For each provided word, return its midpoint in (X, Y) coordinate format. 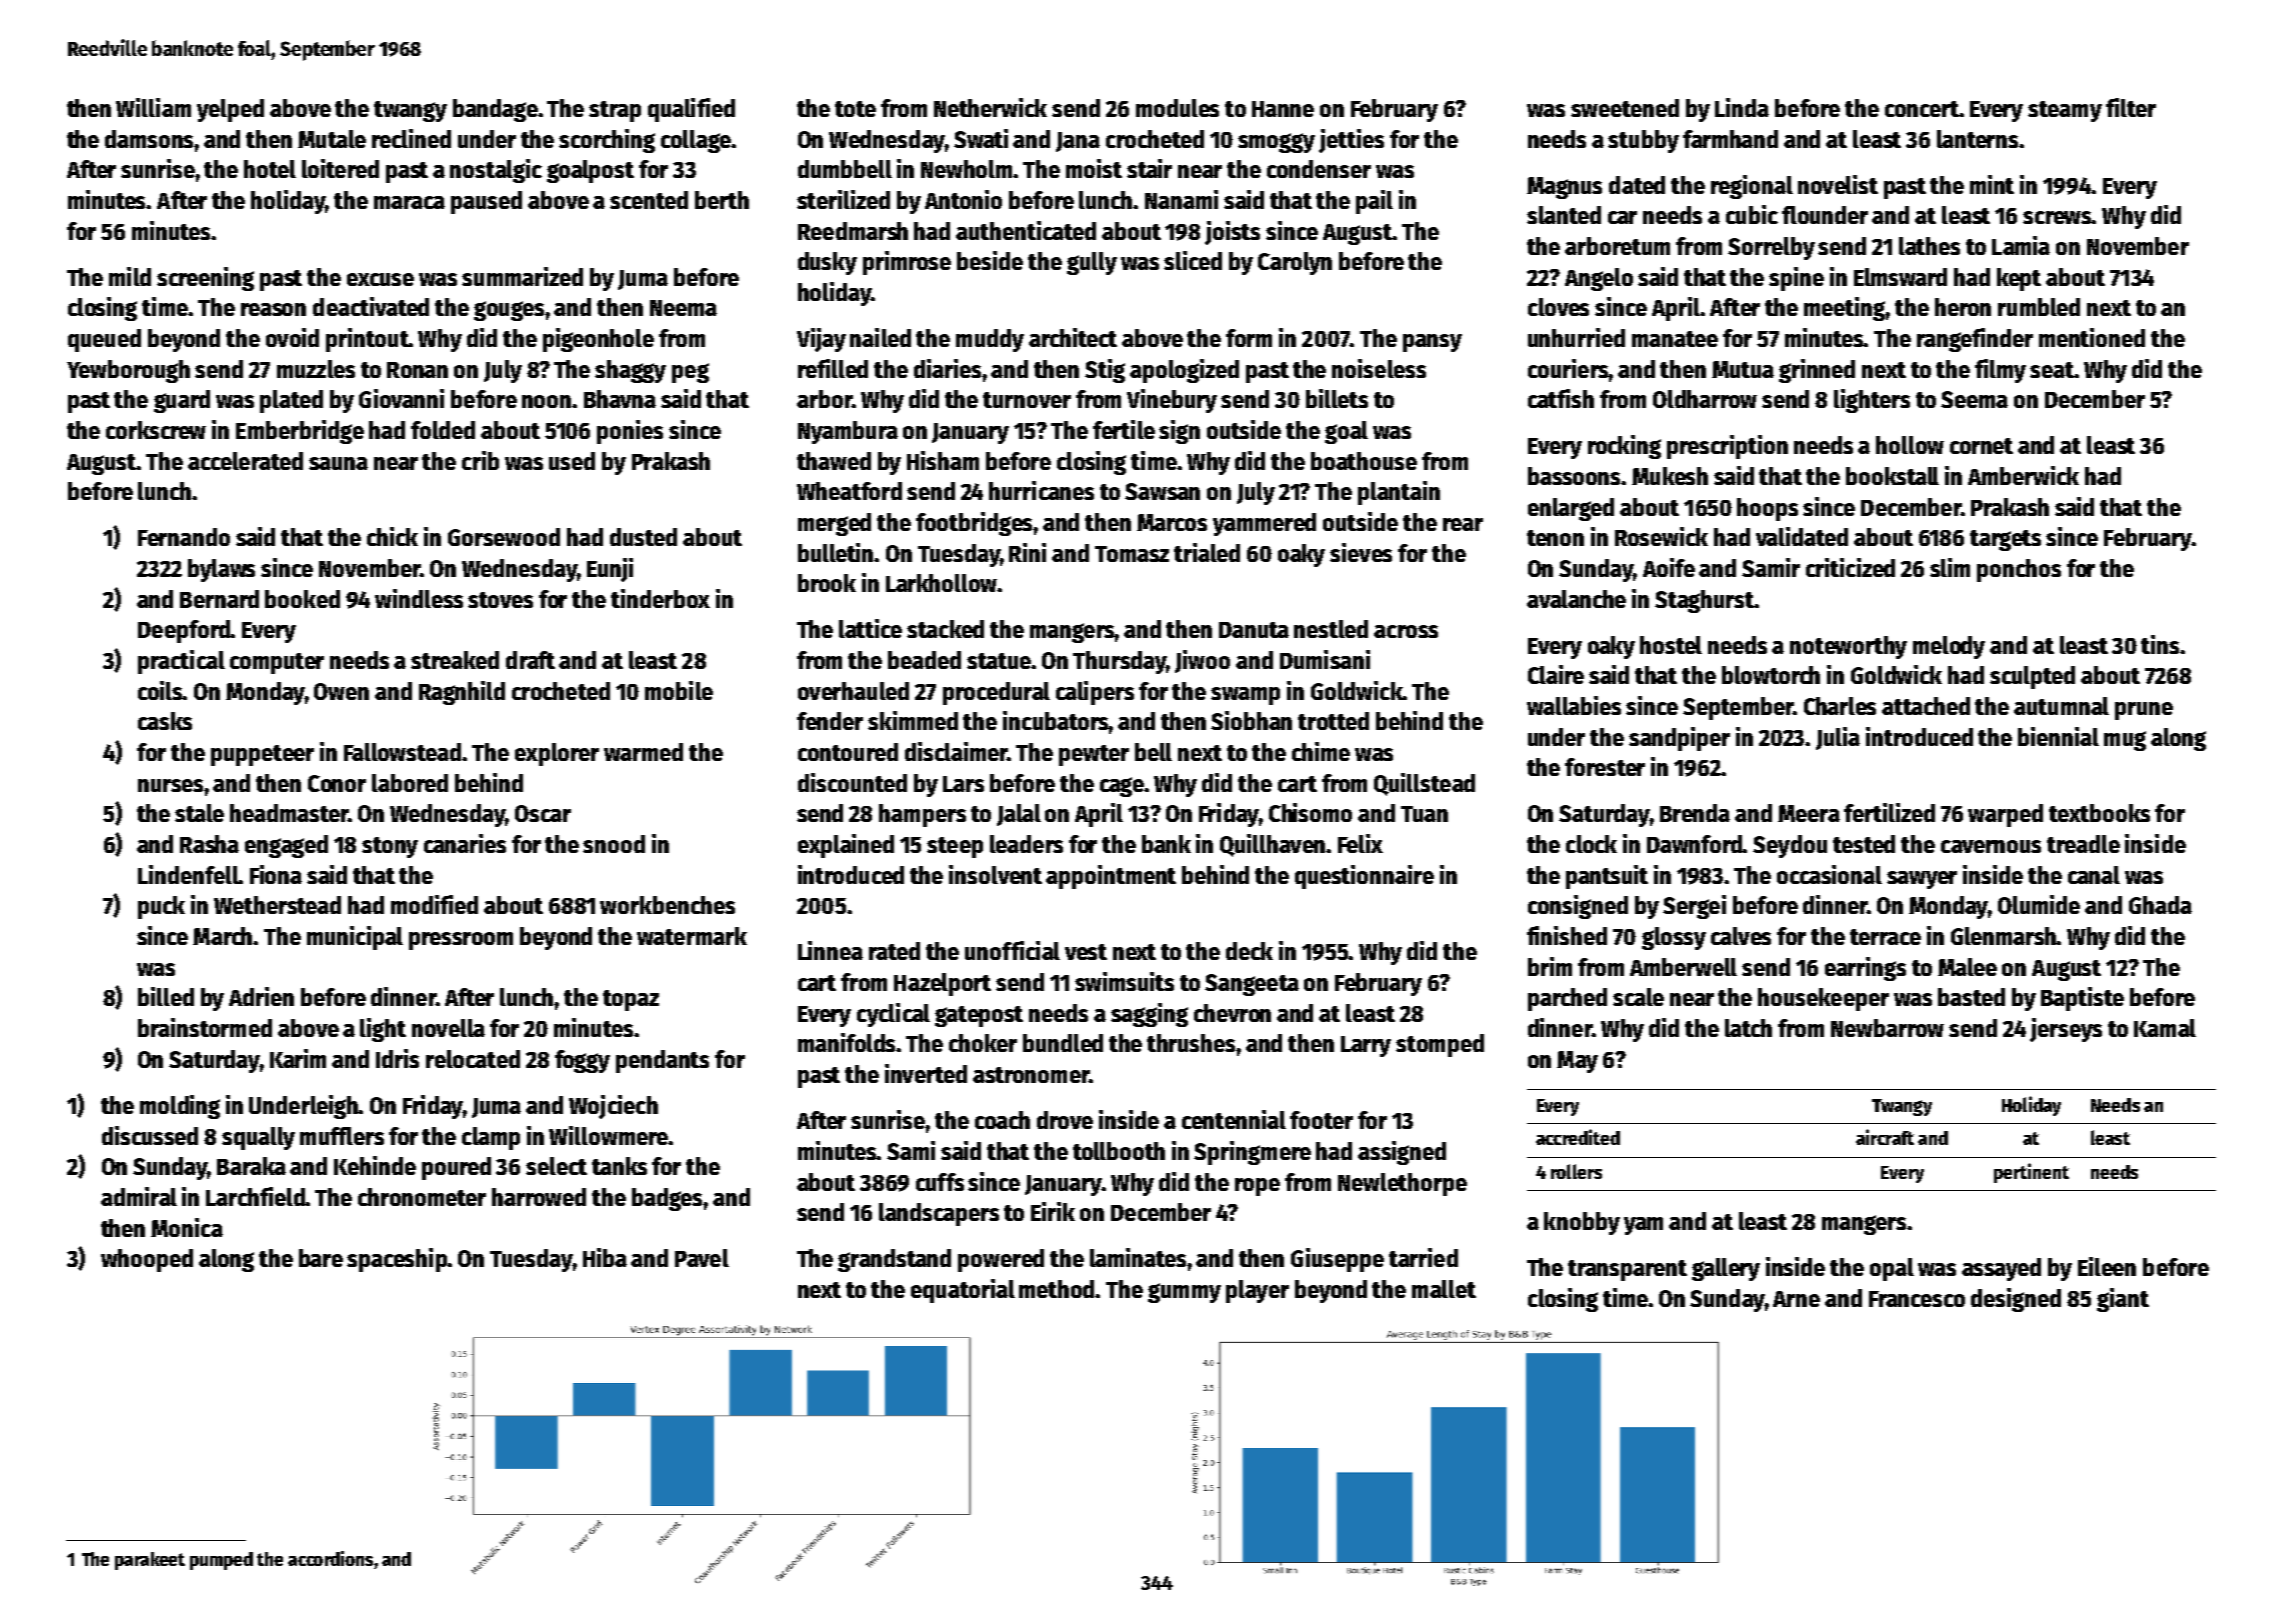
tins (2161, 644)
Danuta (1254, 630)
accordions (330, 1558)
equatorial (963, 1291)
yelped (230, 110)
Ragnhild (462, 693)
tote (855, 109)
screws (2057, 217)
